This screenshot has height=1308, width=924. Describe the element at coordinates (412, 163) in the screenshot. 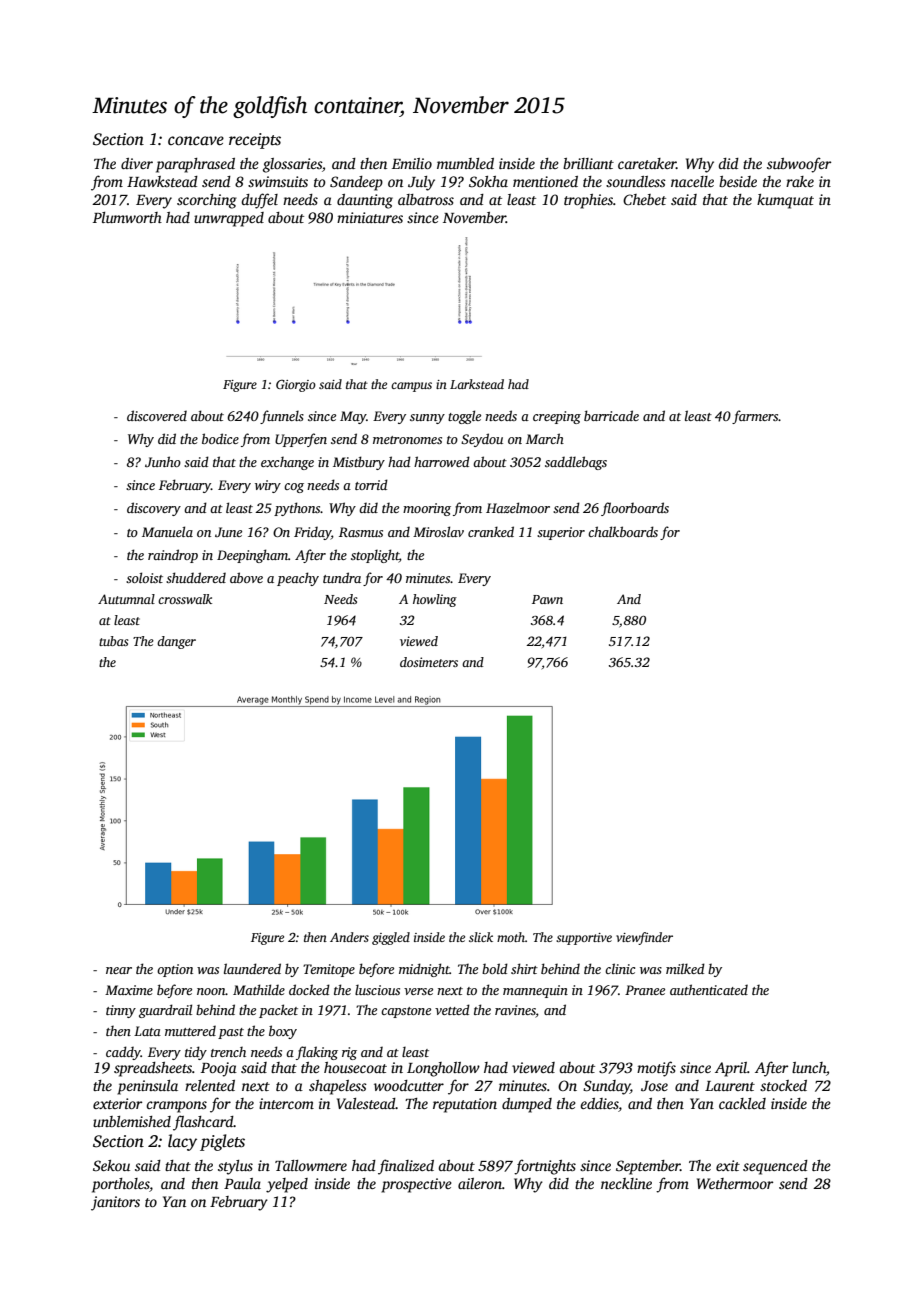

I see `Emilio` at that location.
